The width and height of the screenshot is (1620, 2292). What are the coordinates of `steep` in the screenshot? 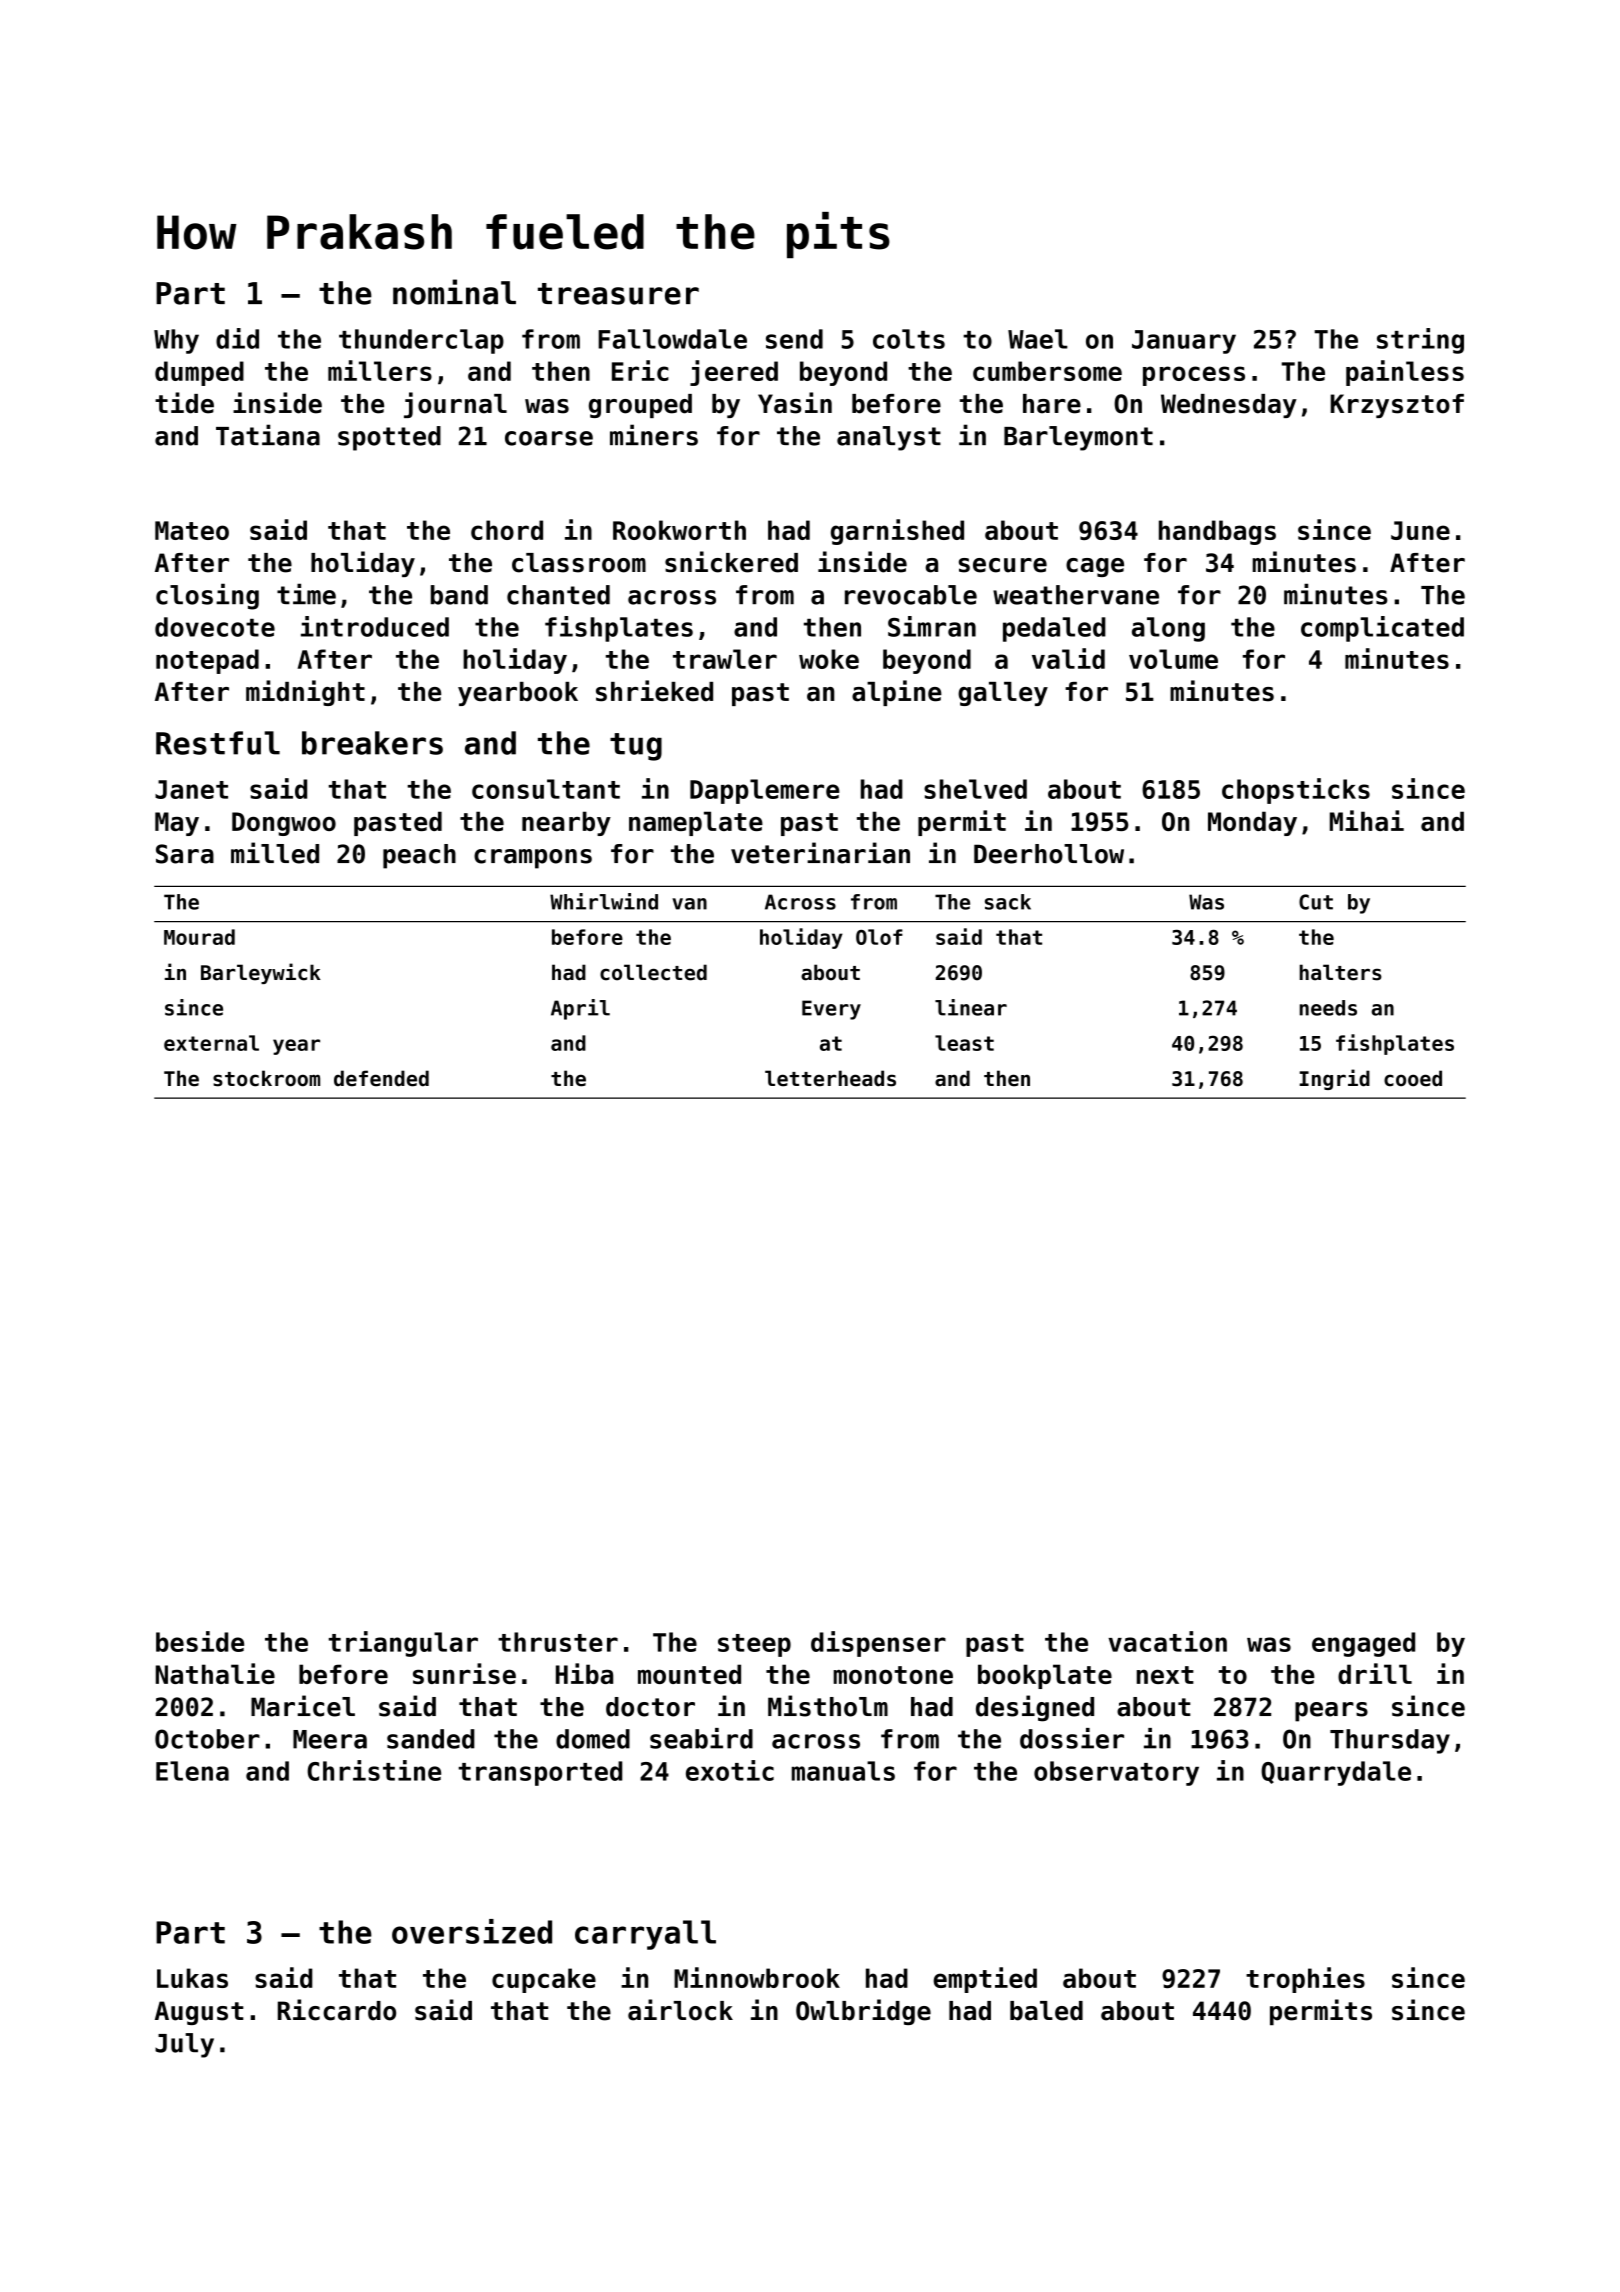 It's located at (754, 1645).
